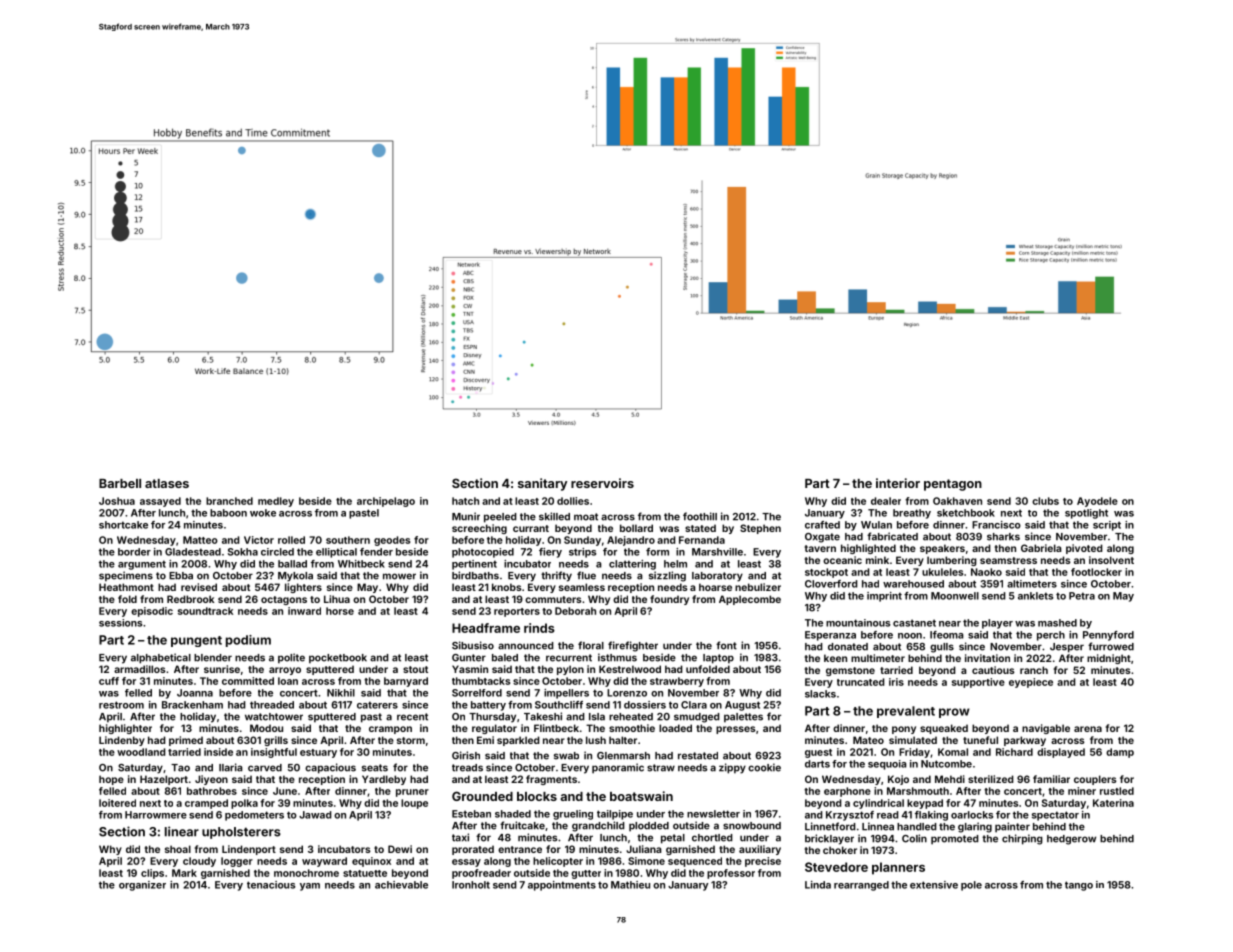 This page has width=1233, height=952. I want to click on rearranged, so click(861, 886).
